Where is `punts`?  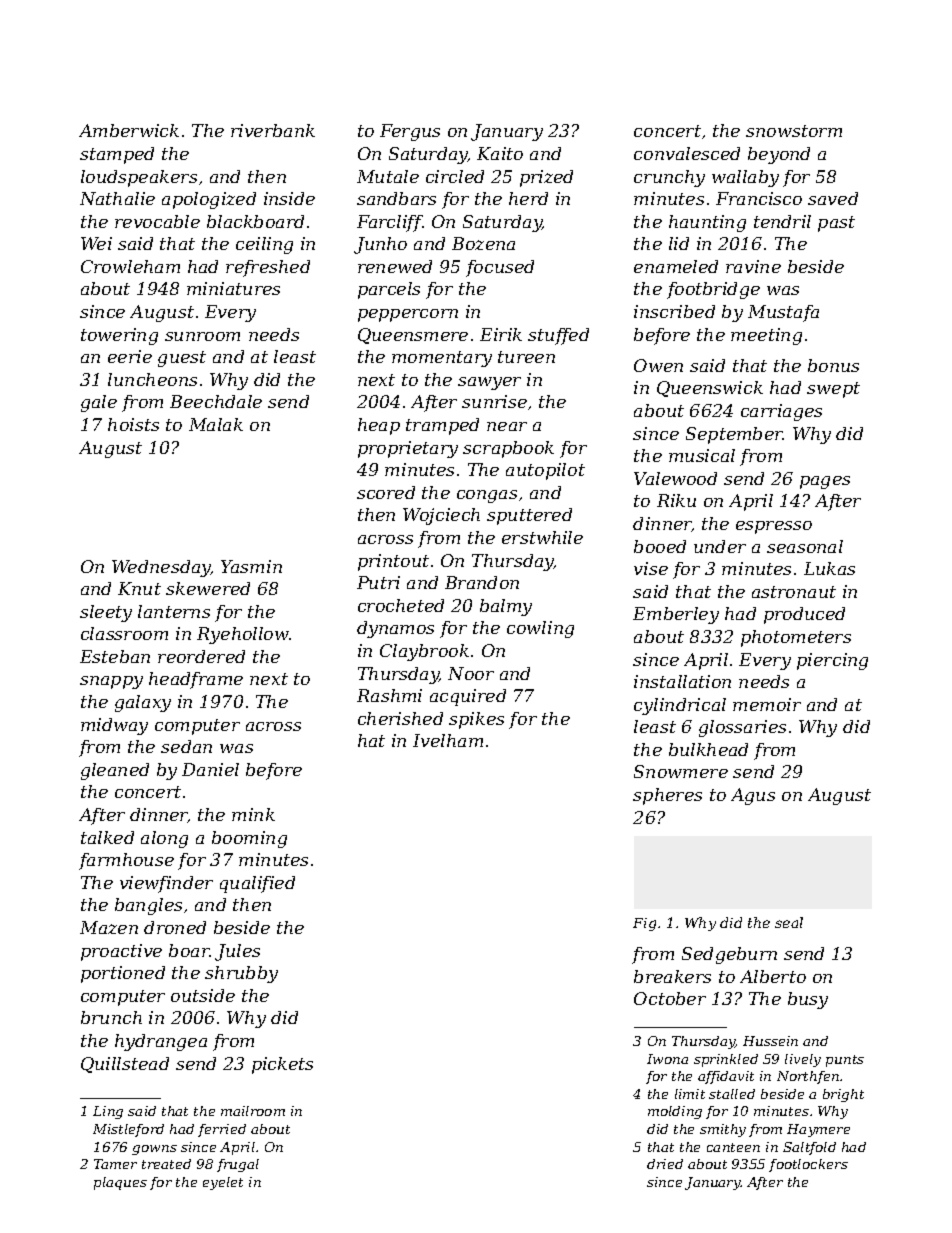 punts is located at coordinates (845, 1061).
